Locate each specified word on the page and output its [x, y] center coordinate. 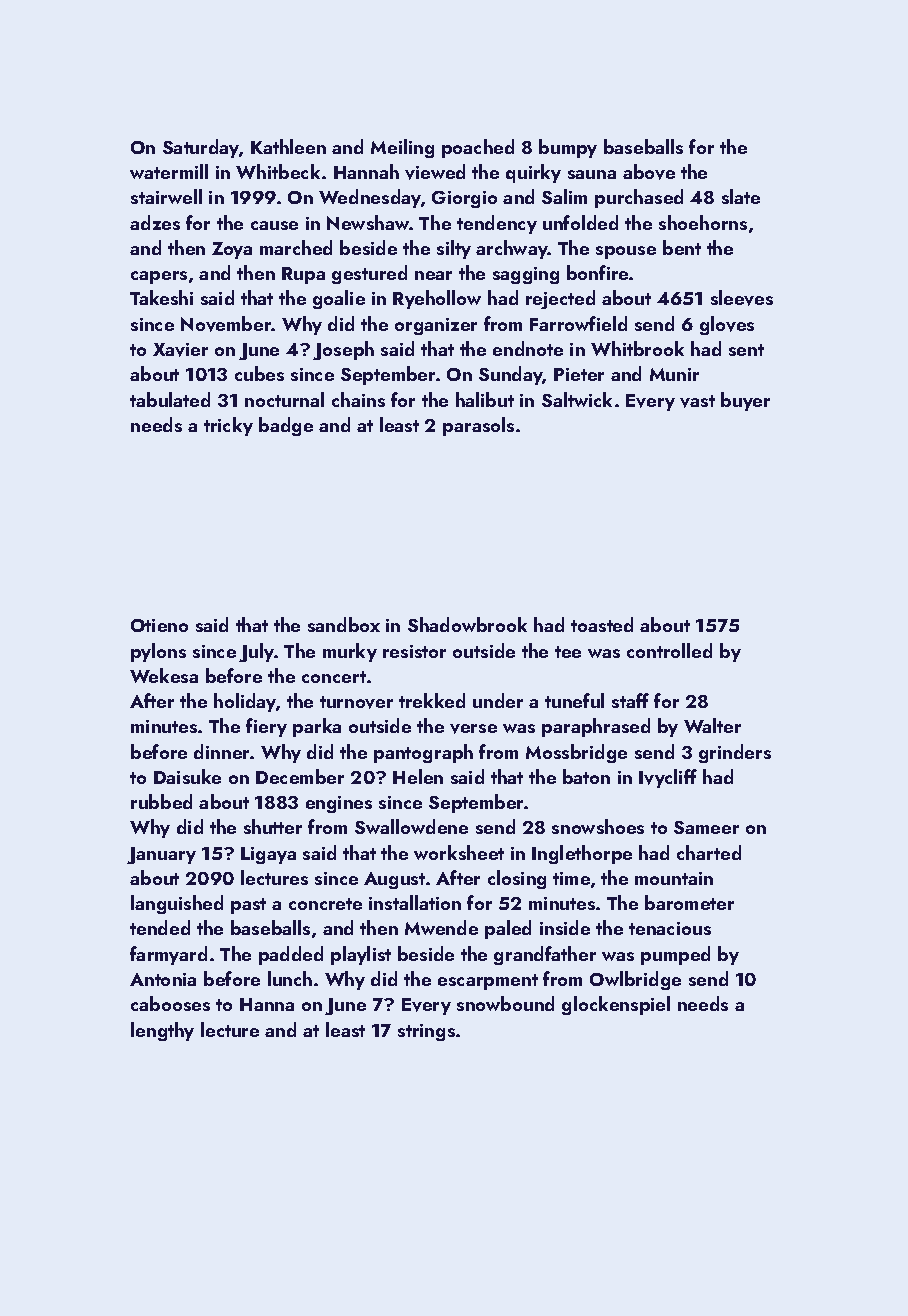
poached [478, 148]
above [649, 172]
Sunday [511, 375]
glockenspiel [616, 1005]
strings [426, 1032]
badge [286, 426]
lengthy [162, 1031]
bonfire [597, 272]
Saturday [201, 148]
